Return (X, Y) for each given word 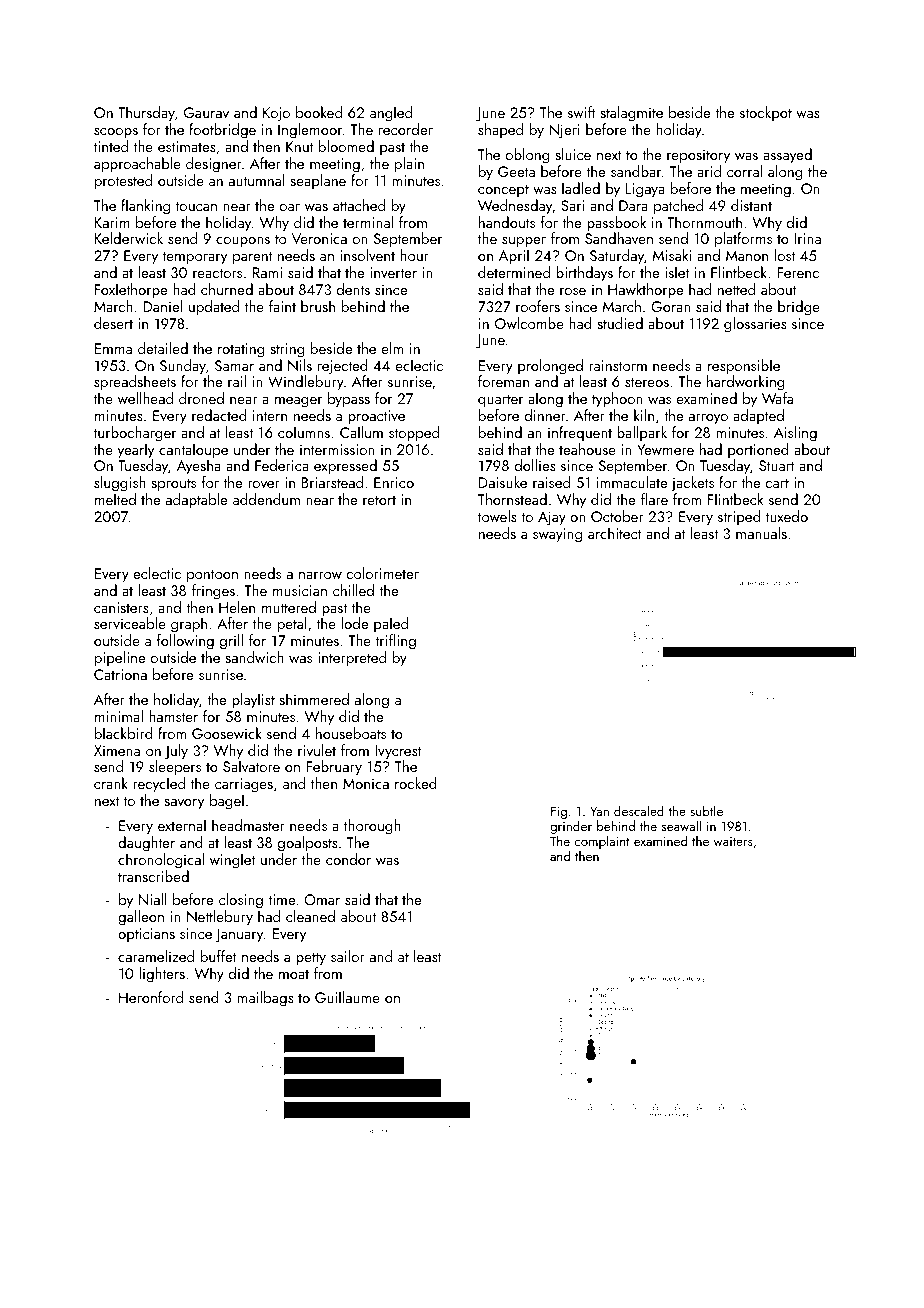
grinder (571, 827)
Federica (282, 465)
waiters (733, 841)
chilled (353, 590)
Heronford (151, 997)
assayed (787, 156)
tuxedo (787, 516)
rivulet (317, 750)
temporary (194, 258)
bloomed (346, 146)
